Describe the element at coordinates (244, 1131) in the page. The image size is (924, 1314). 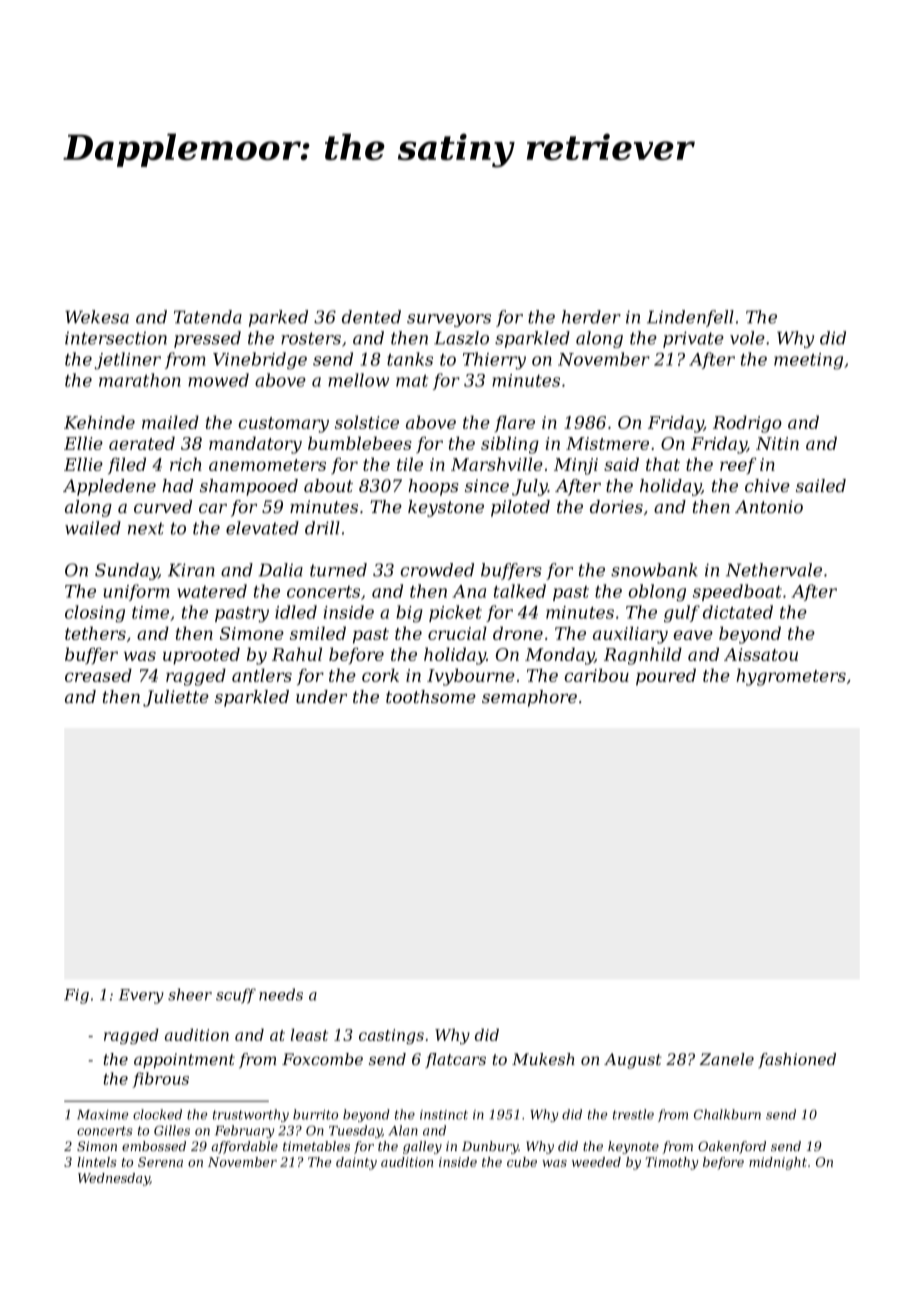
I see `February` at that location.
